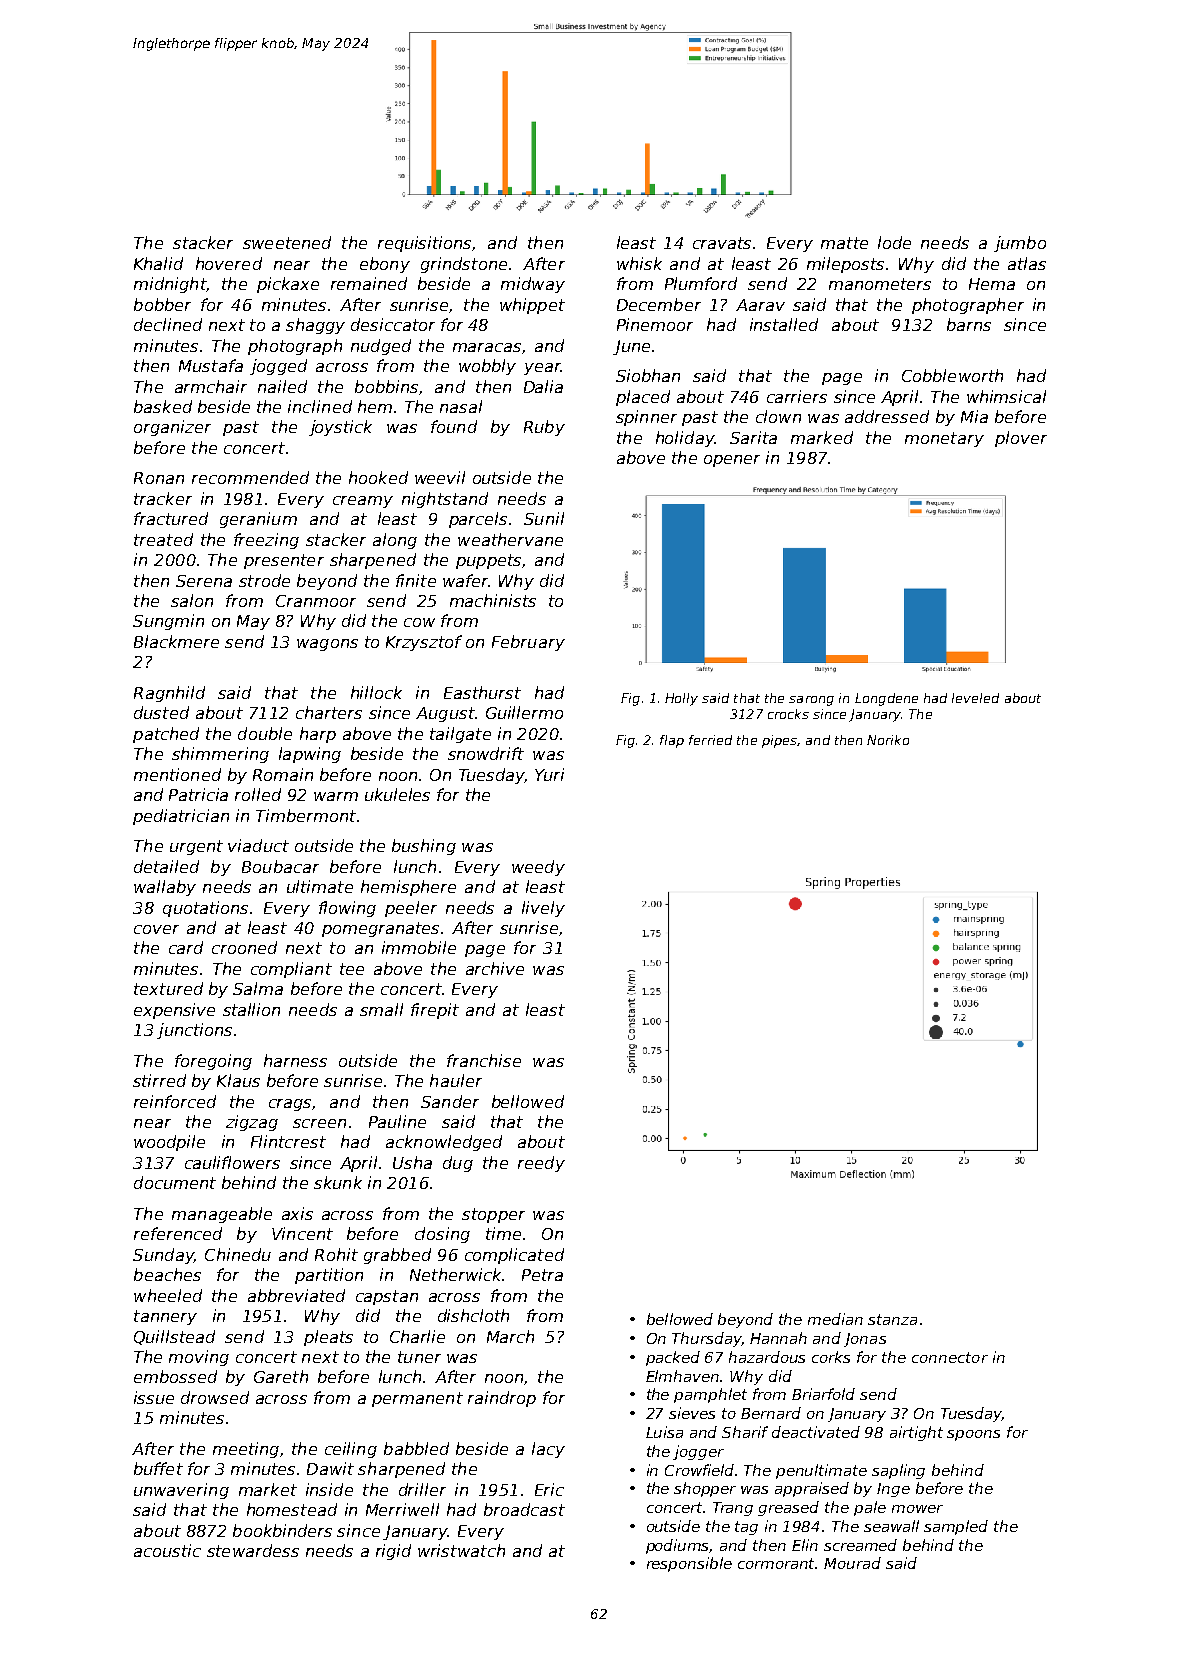  What do you see at coordinates (163, 498) in the screenshot?
I see `tracker` at bounding box center [163, 498].
